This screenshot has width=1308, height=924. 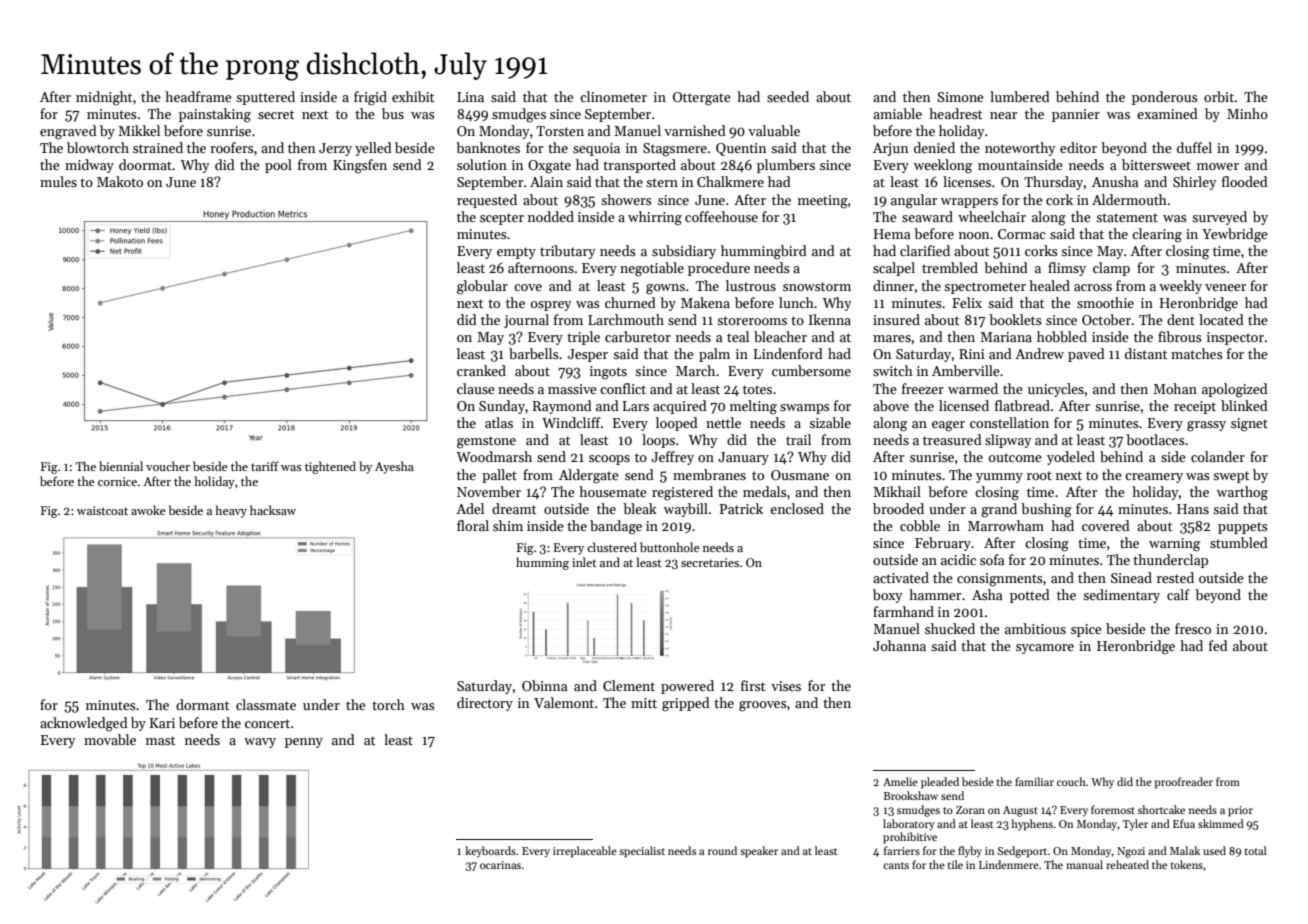 I want to click on keyboards, so click(x=490, y=851).
